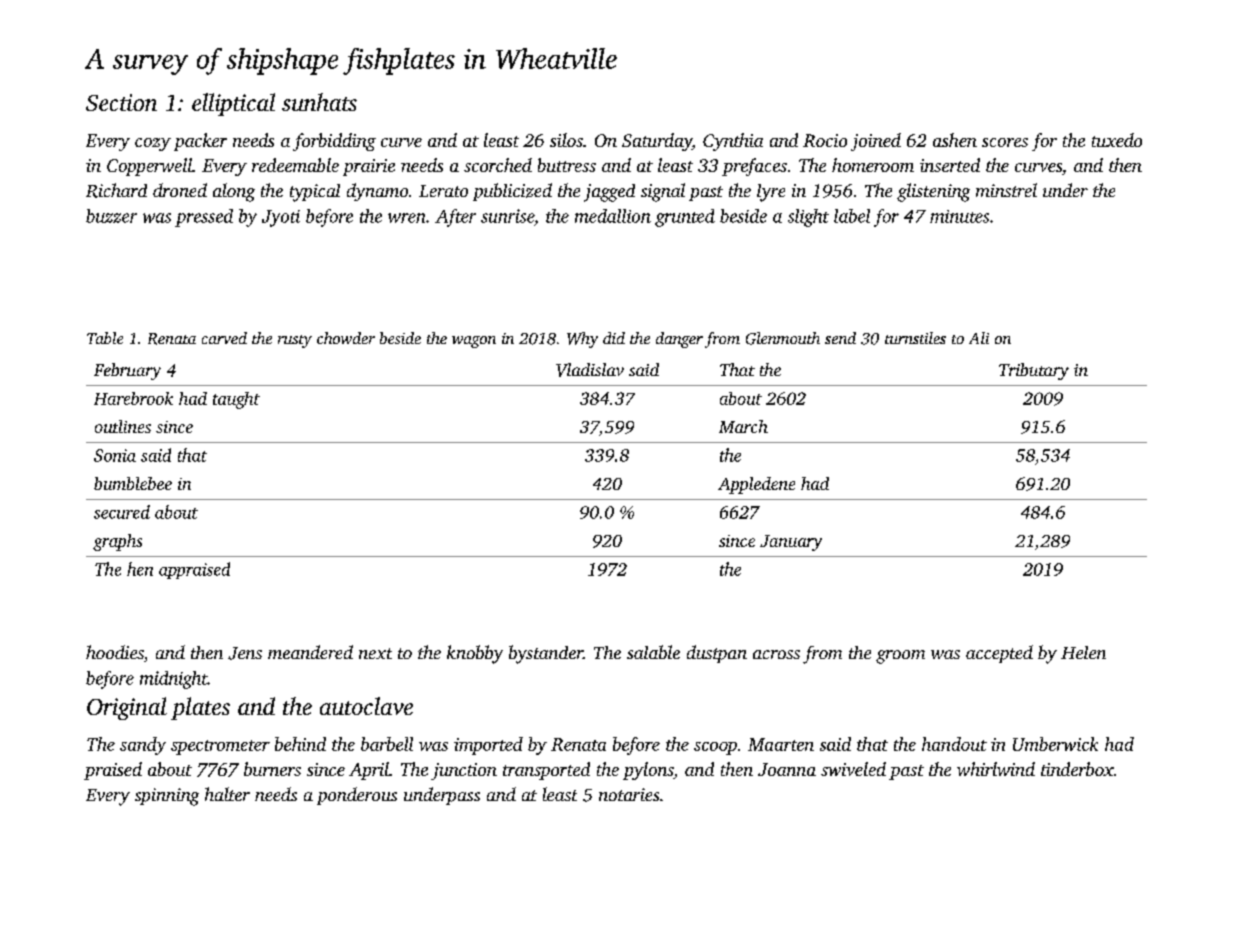 The height and width of the page is (952, 1233). What do you see at coordinates (733, 142) in the page?
I see `Cynthia` at bounding box center [733, 142].
